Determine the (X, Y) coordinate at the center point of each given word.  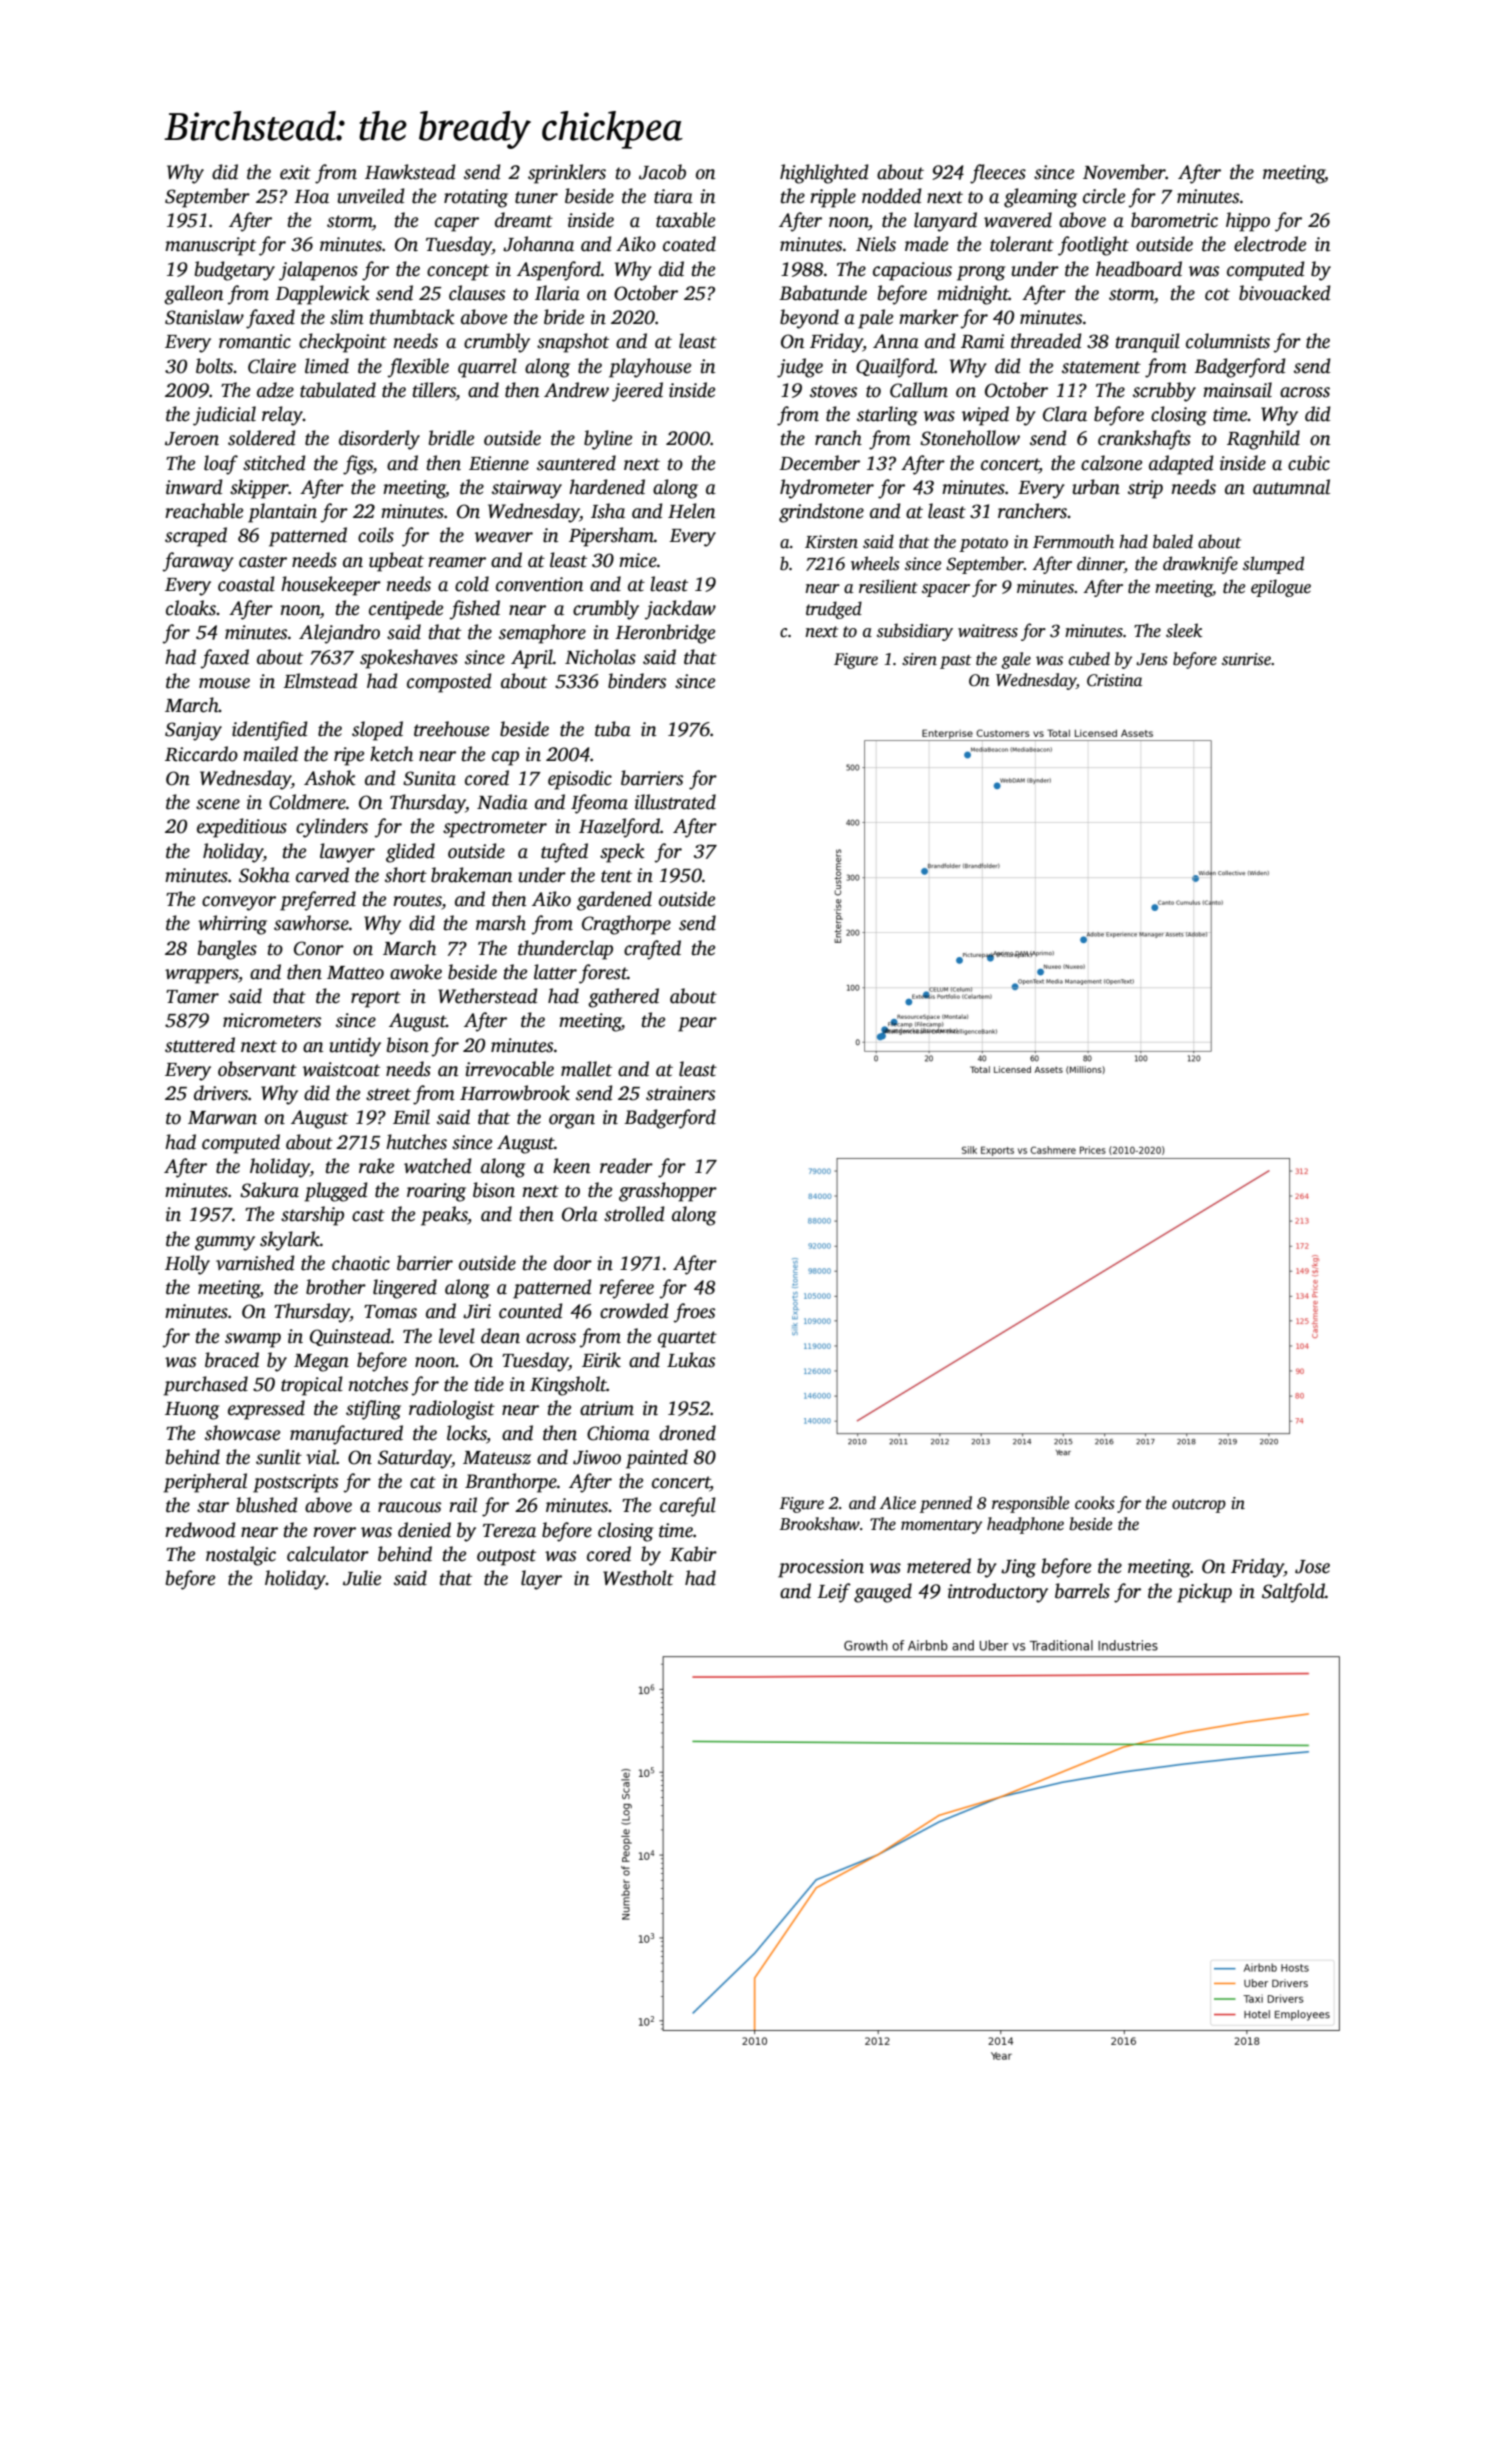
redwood (200, 1530)
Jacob (662, 172)
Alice (897, 1503)
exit (295, 172)
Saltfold (1293, 1593)
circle (1104, 196)
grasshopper (668, 1192)
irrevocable (509, 1069)
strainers (680, 1093)
